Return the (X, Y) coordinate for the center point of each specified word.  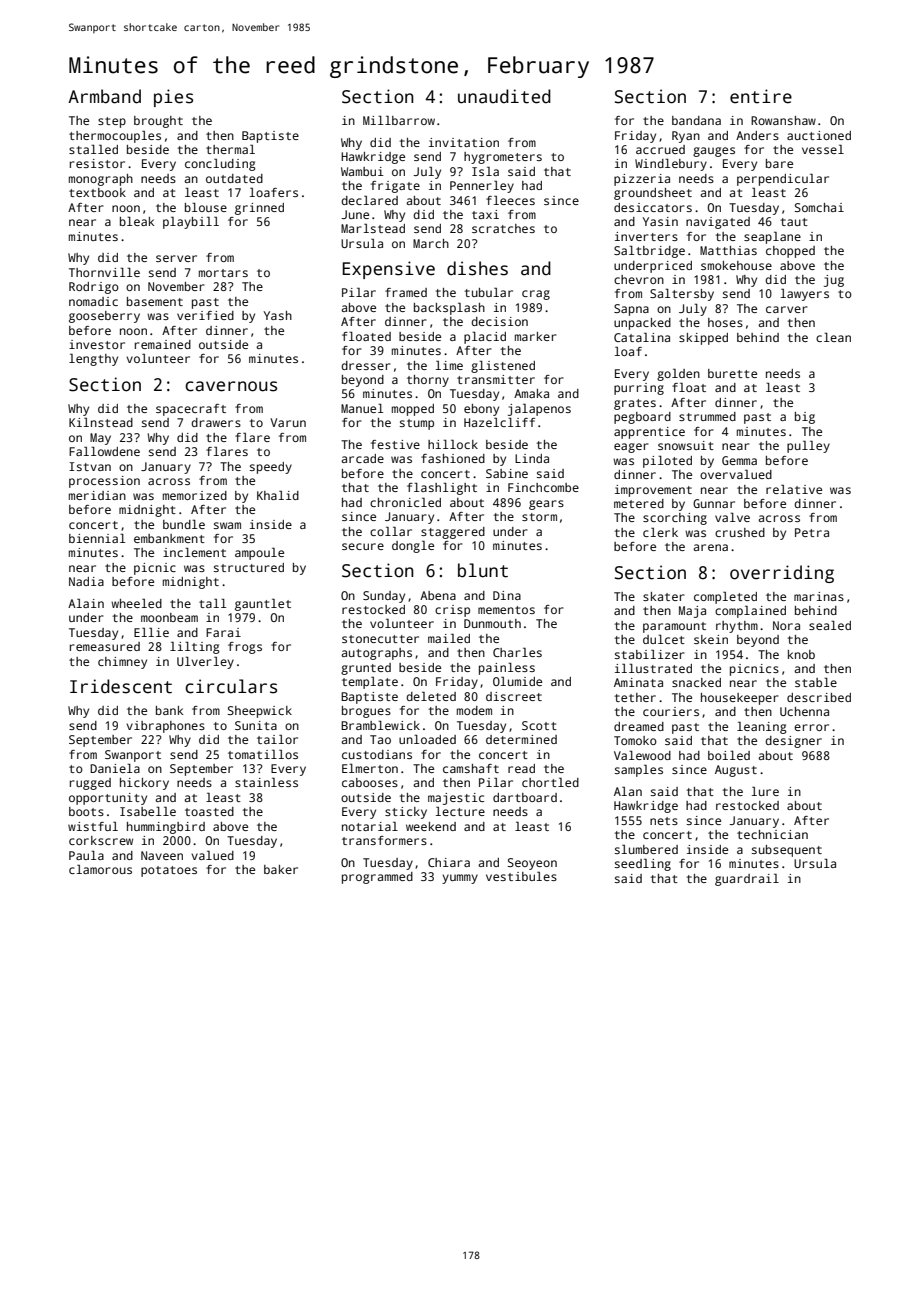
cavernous (231, 386)
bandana (696, 120)
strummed (707, 416)
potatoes (169, 871)
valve (732, 517)
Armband (104, 96)
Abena (438, 595)
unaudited (504, 96)
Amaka (531, 393)
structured (249, 567)
